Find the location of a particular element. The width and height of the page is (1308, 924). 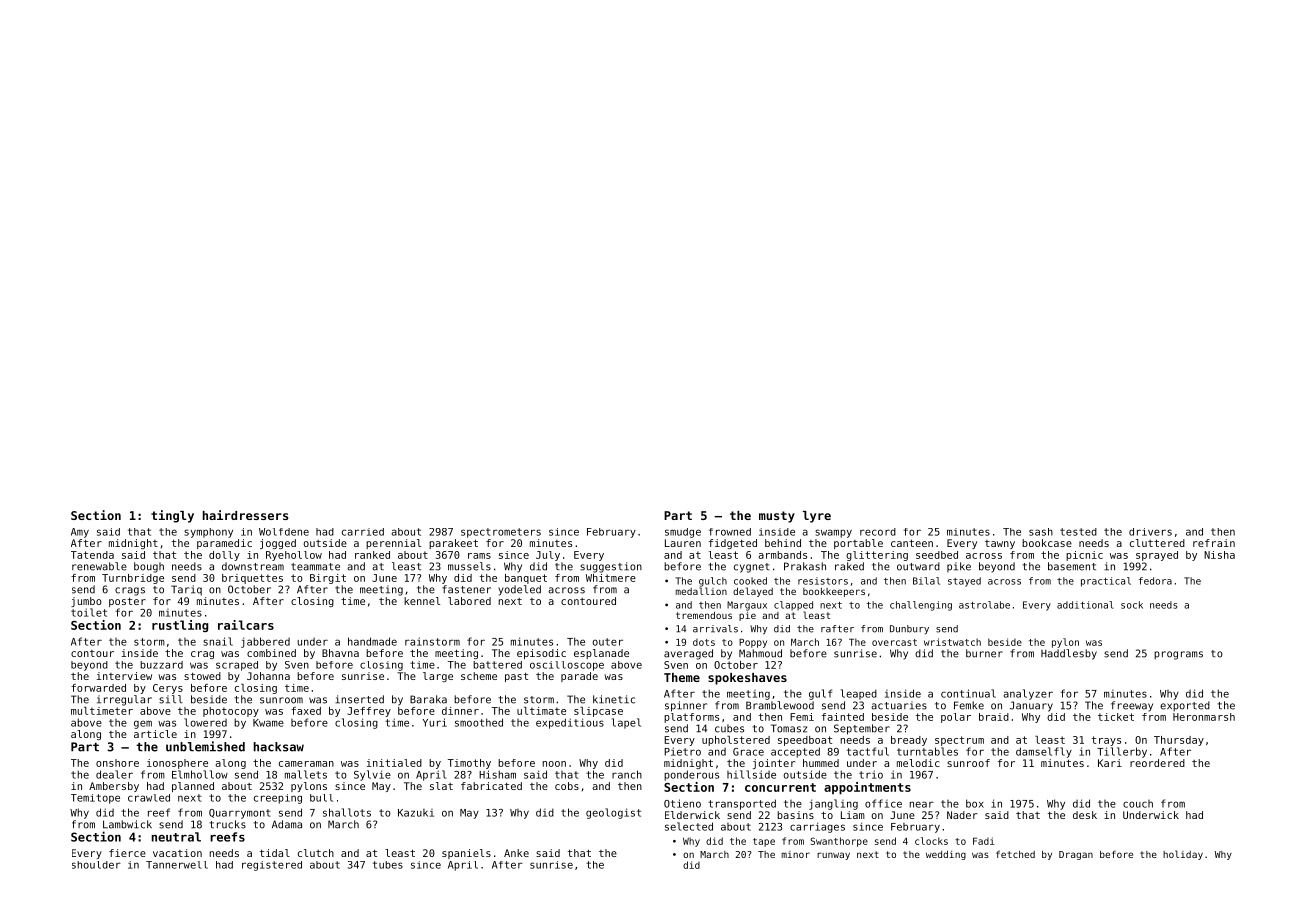

behind is located at coordinates (783, 543).
